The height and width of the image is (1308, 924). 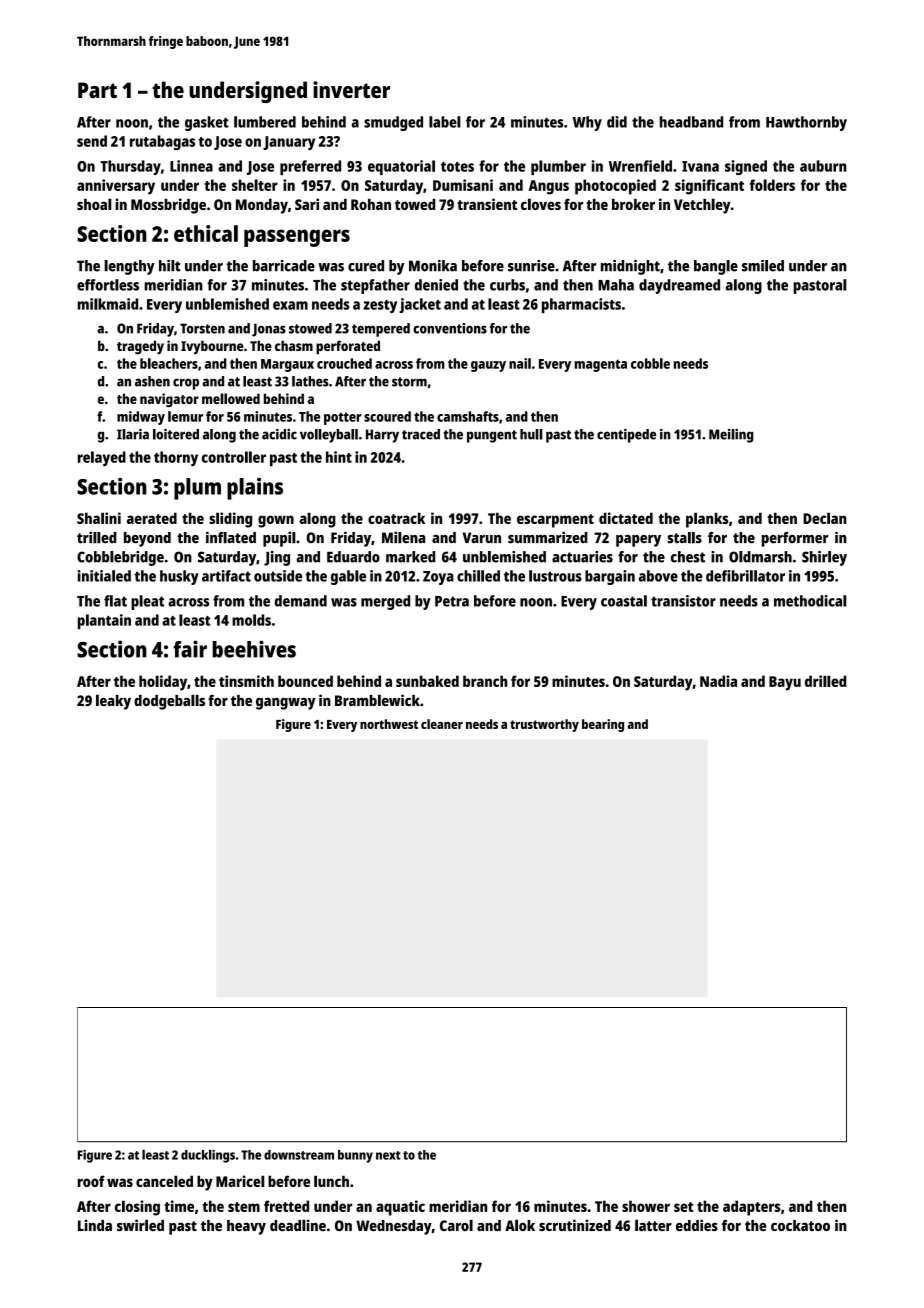 What do you see at coordinates (97, 90) in the image?
I see `Part` at bounding box center [97, 90].
